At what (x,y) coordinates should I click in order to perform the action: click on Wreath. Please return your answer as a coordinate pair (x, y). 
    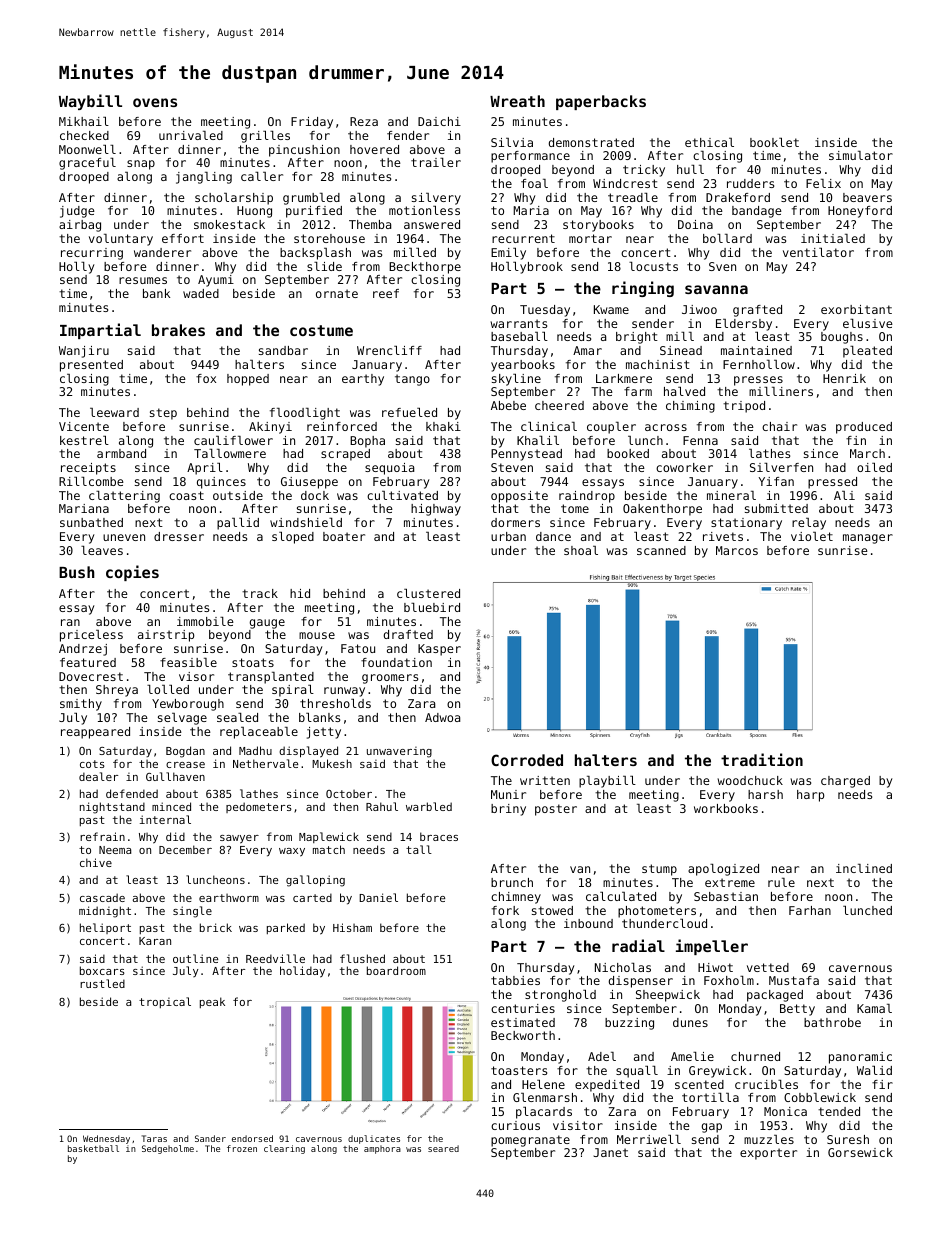
    Looking at the image, I should click on (517, 101).
